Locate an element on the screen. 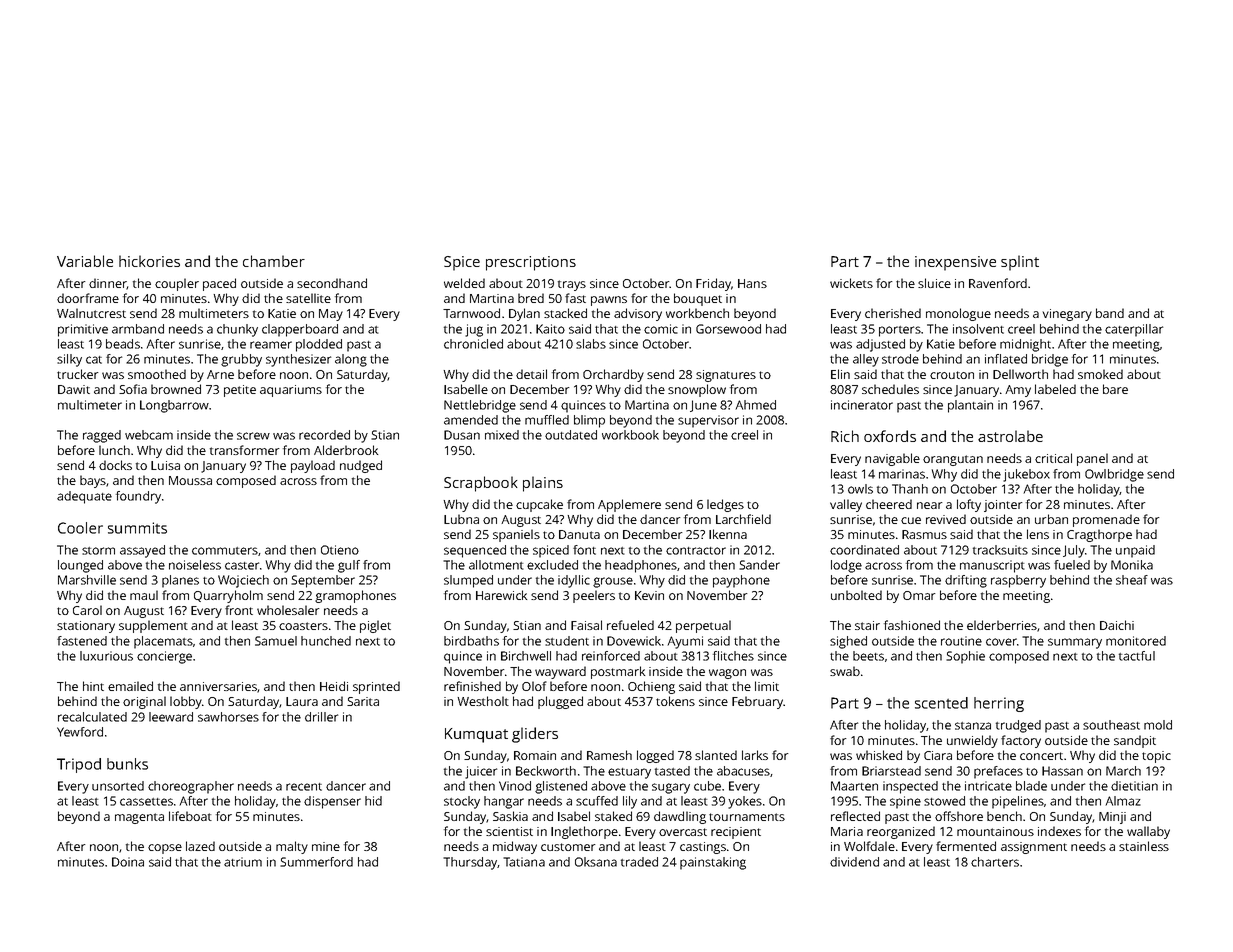 This screenshot has width=1233, height=952. reinforced is located at coordinates (611, 656).
